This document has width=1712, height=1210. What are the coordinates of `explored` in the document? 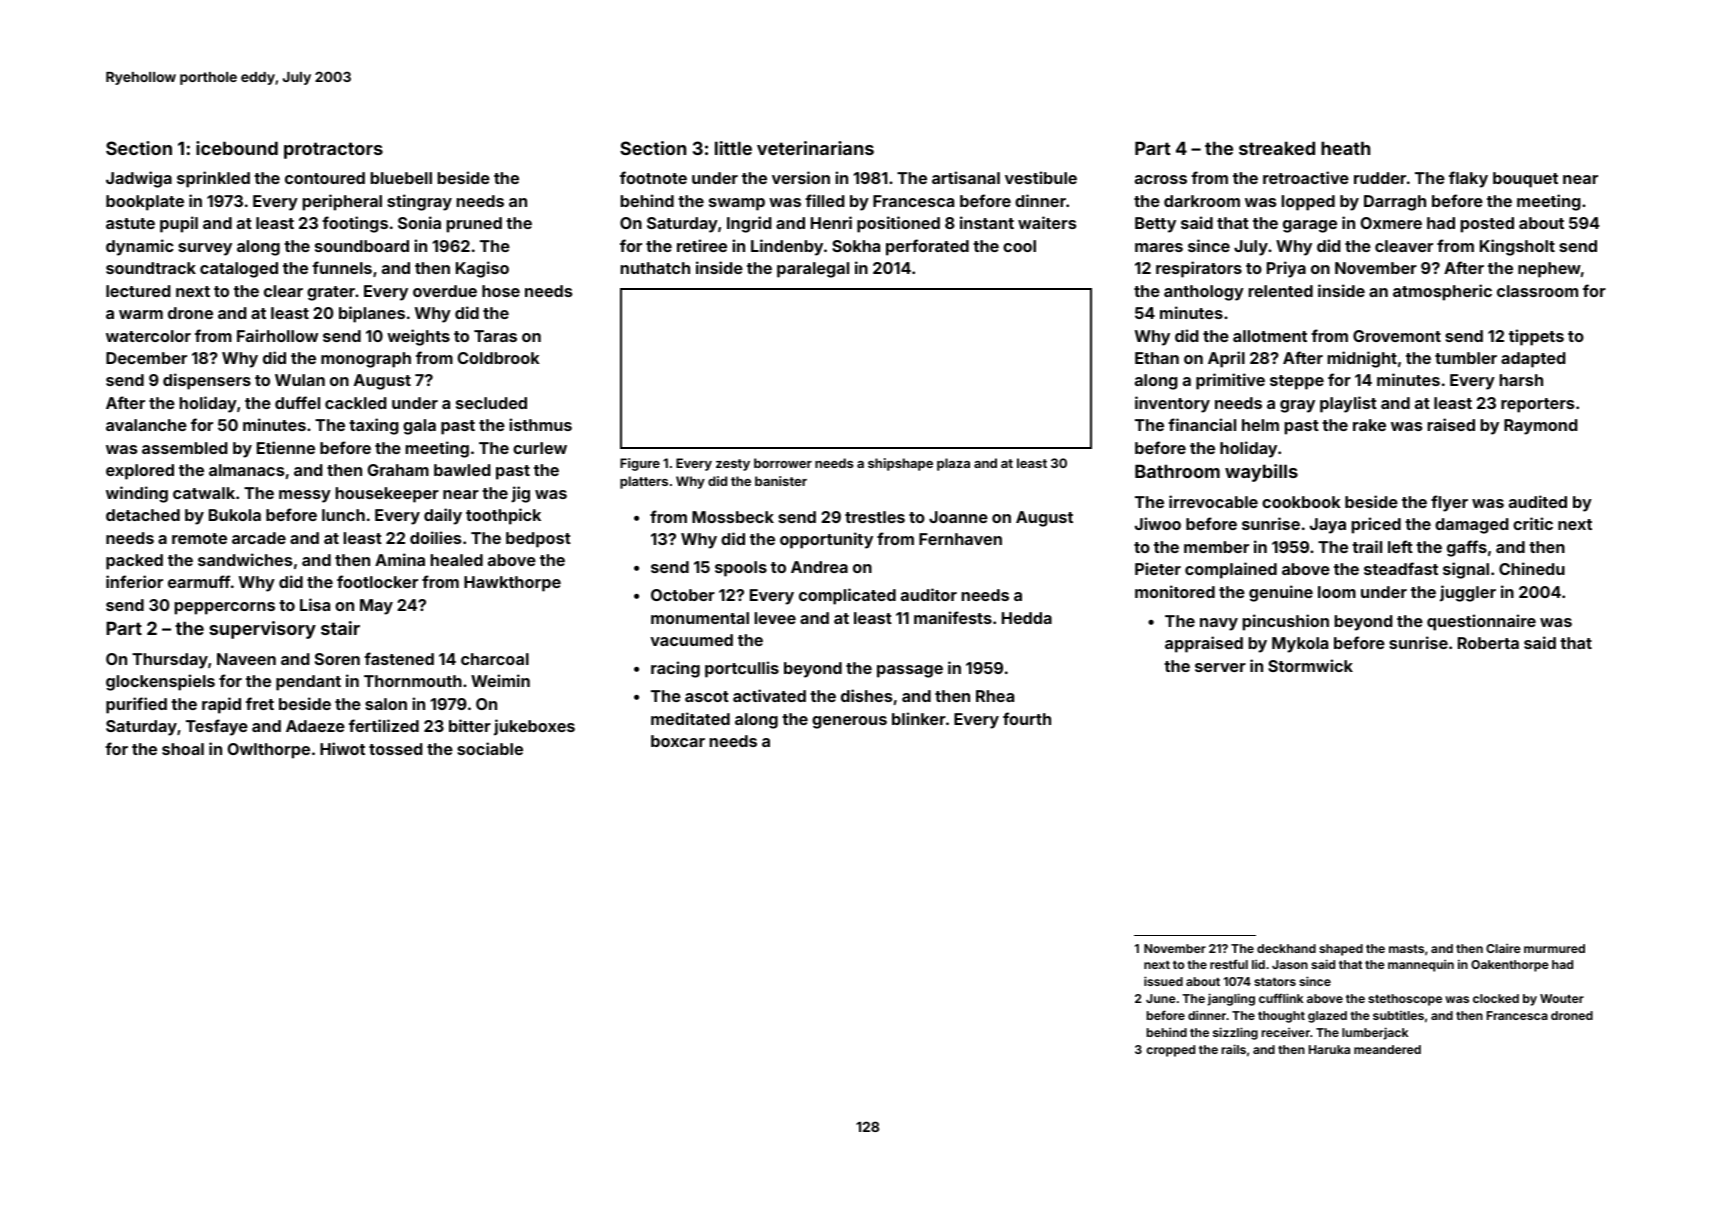 It's located at (140, 472).
